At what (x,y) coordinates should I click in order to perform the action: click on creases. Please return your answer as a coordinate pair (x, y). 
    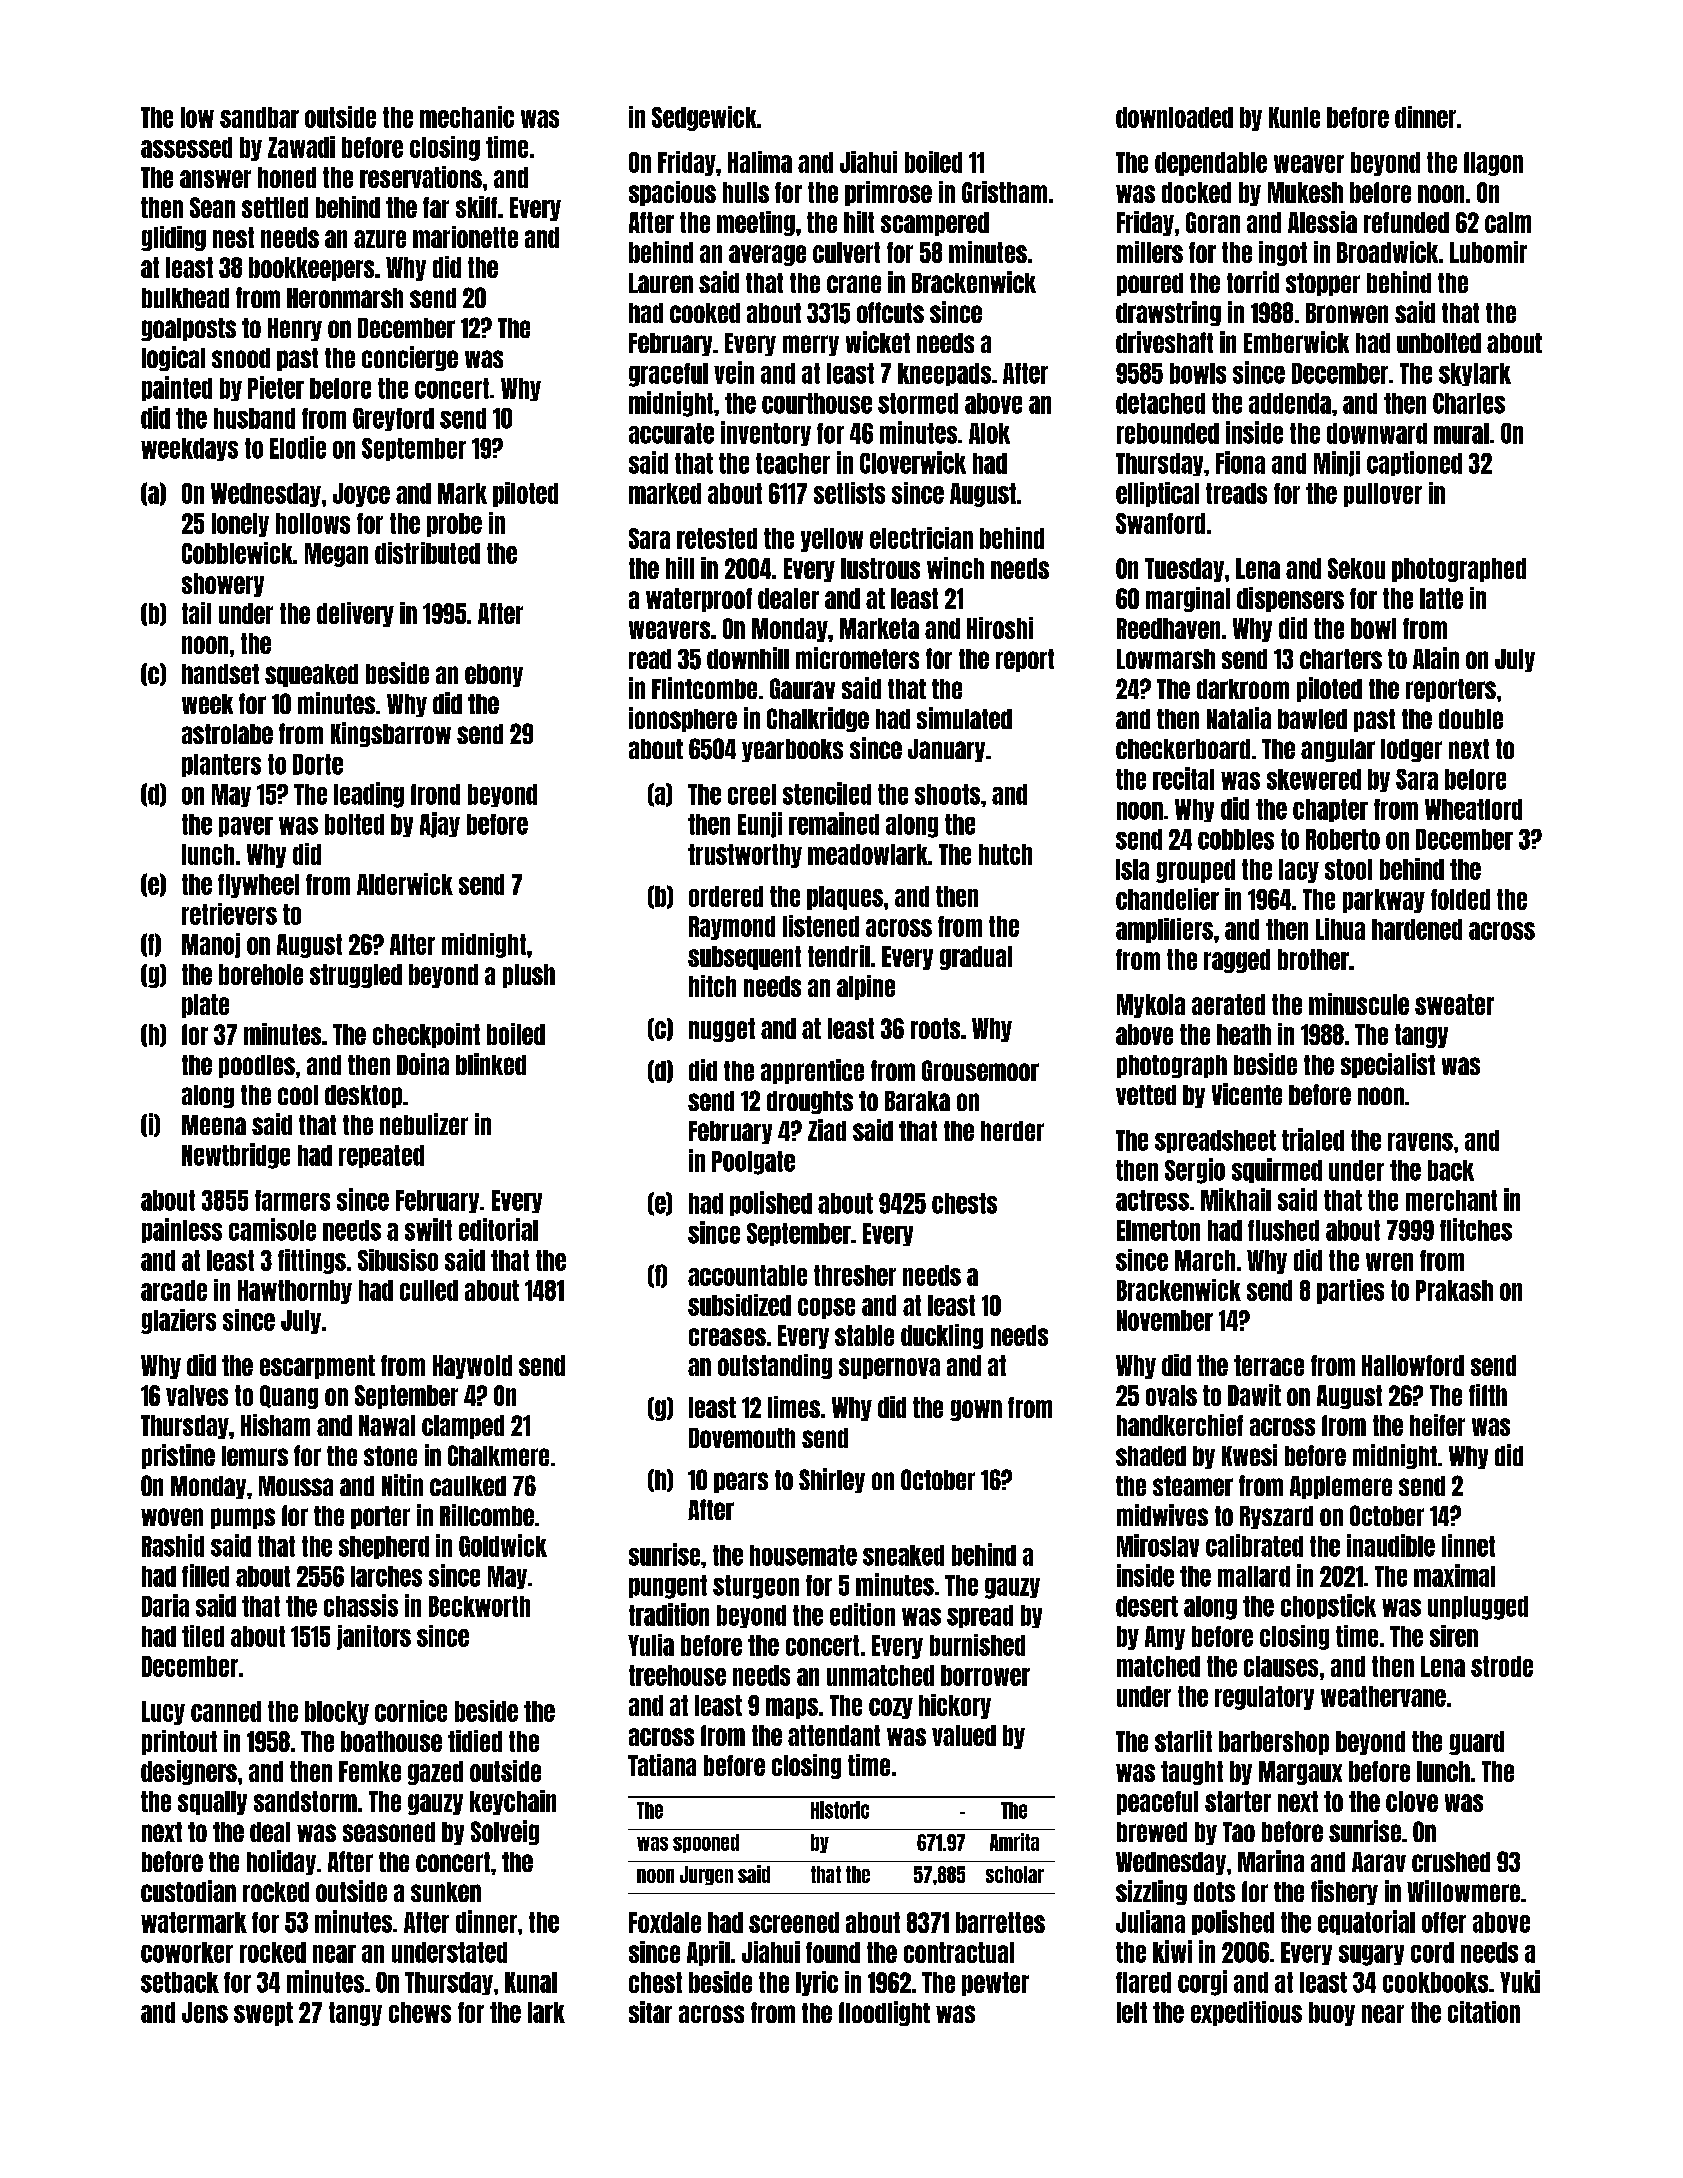
    Looking at the image, I should click on (727, 1337).
